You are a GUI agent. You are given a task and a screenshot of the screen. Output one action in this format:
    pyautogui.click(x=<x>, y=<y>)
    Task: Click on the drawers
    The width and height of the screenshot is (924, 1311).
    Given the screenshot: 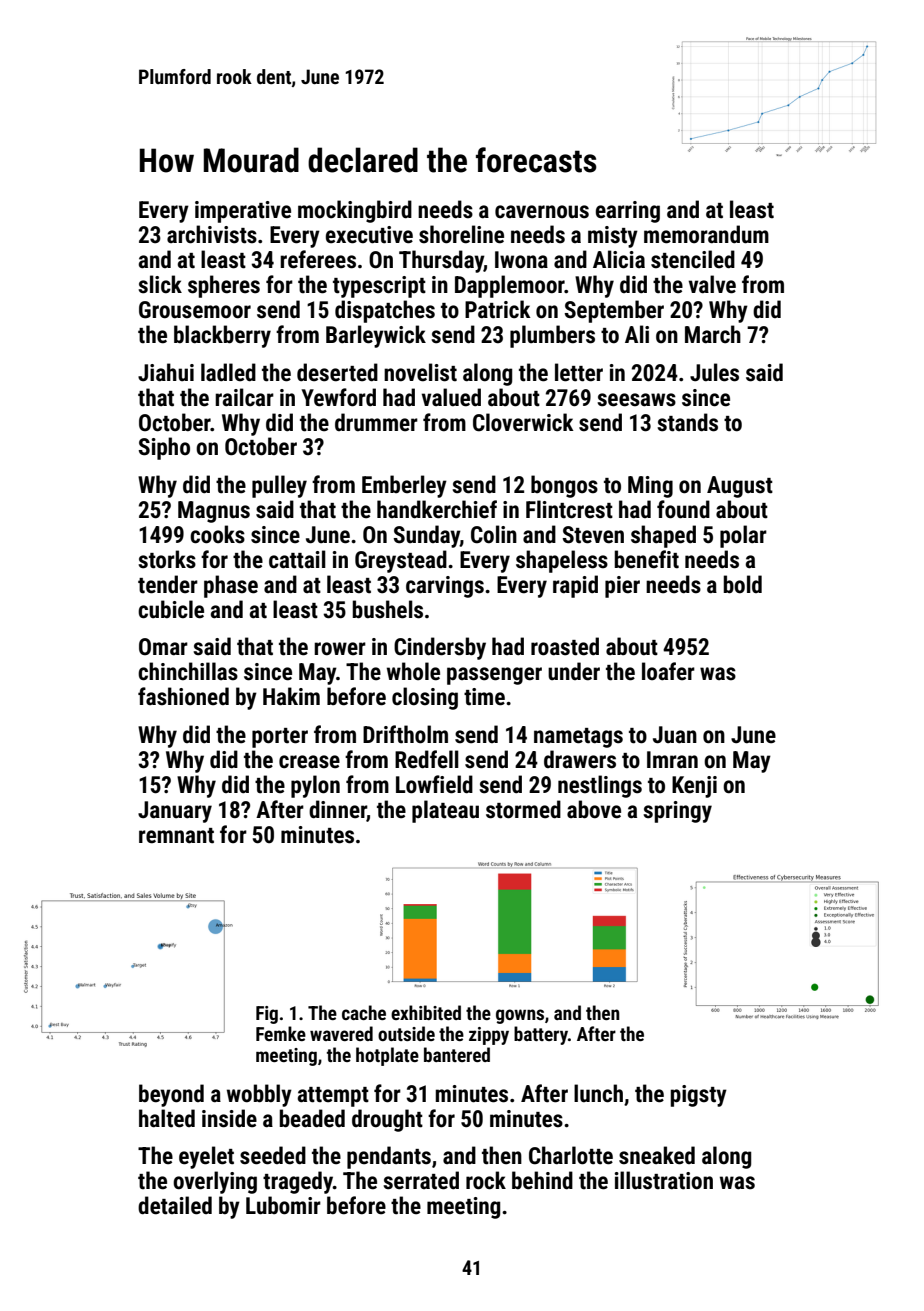 What is the action you would take?
    pyautogui.click(x=580, y=759)
